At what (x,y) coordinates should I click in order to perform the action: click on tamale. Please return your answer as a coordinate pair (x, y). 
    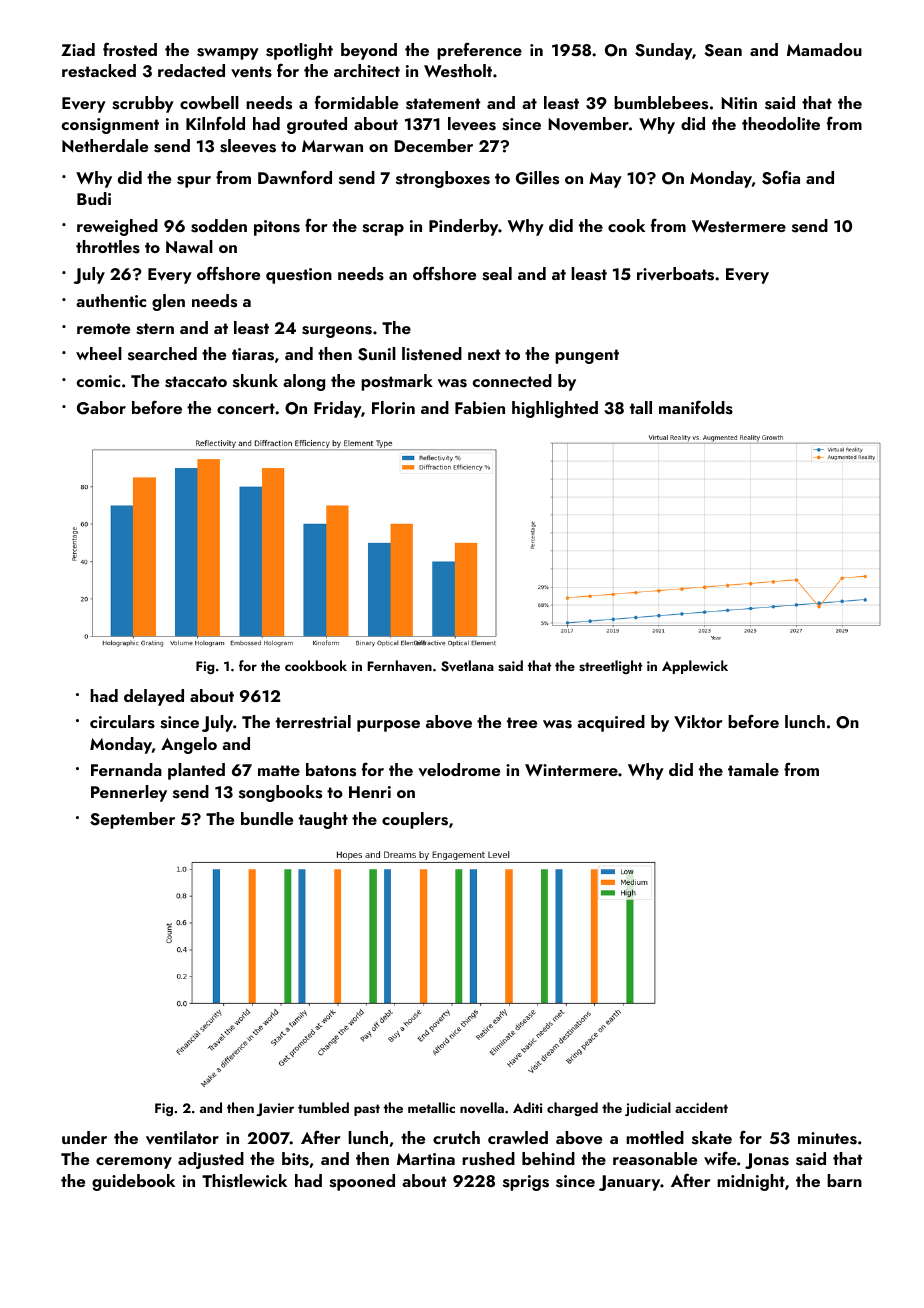
    Looking at the image, I should click on (753, 769).
